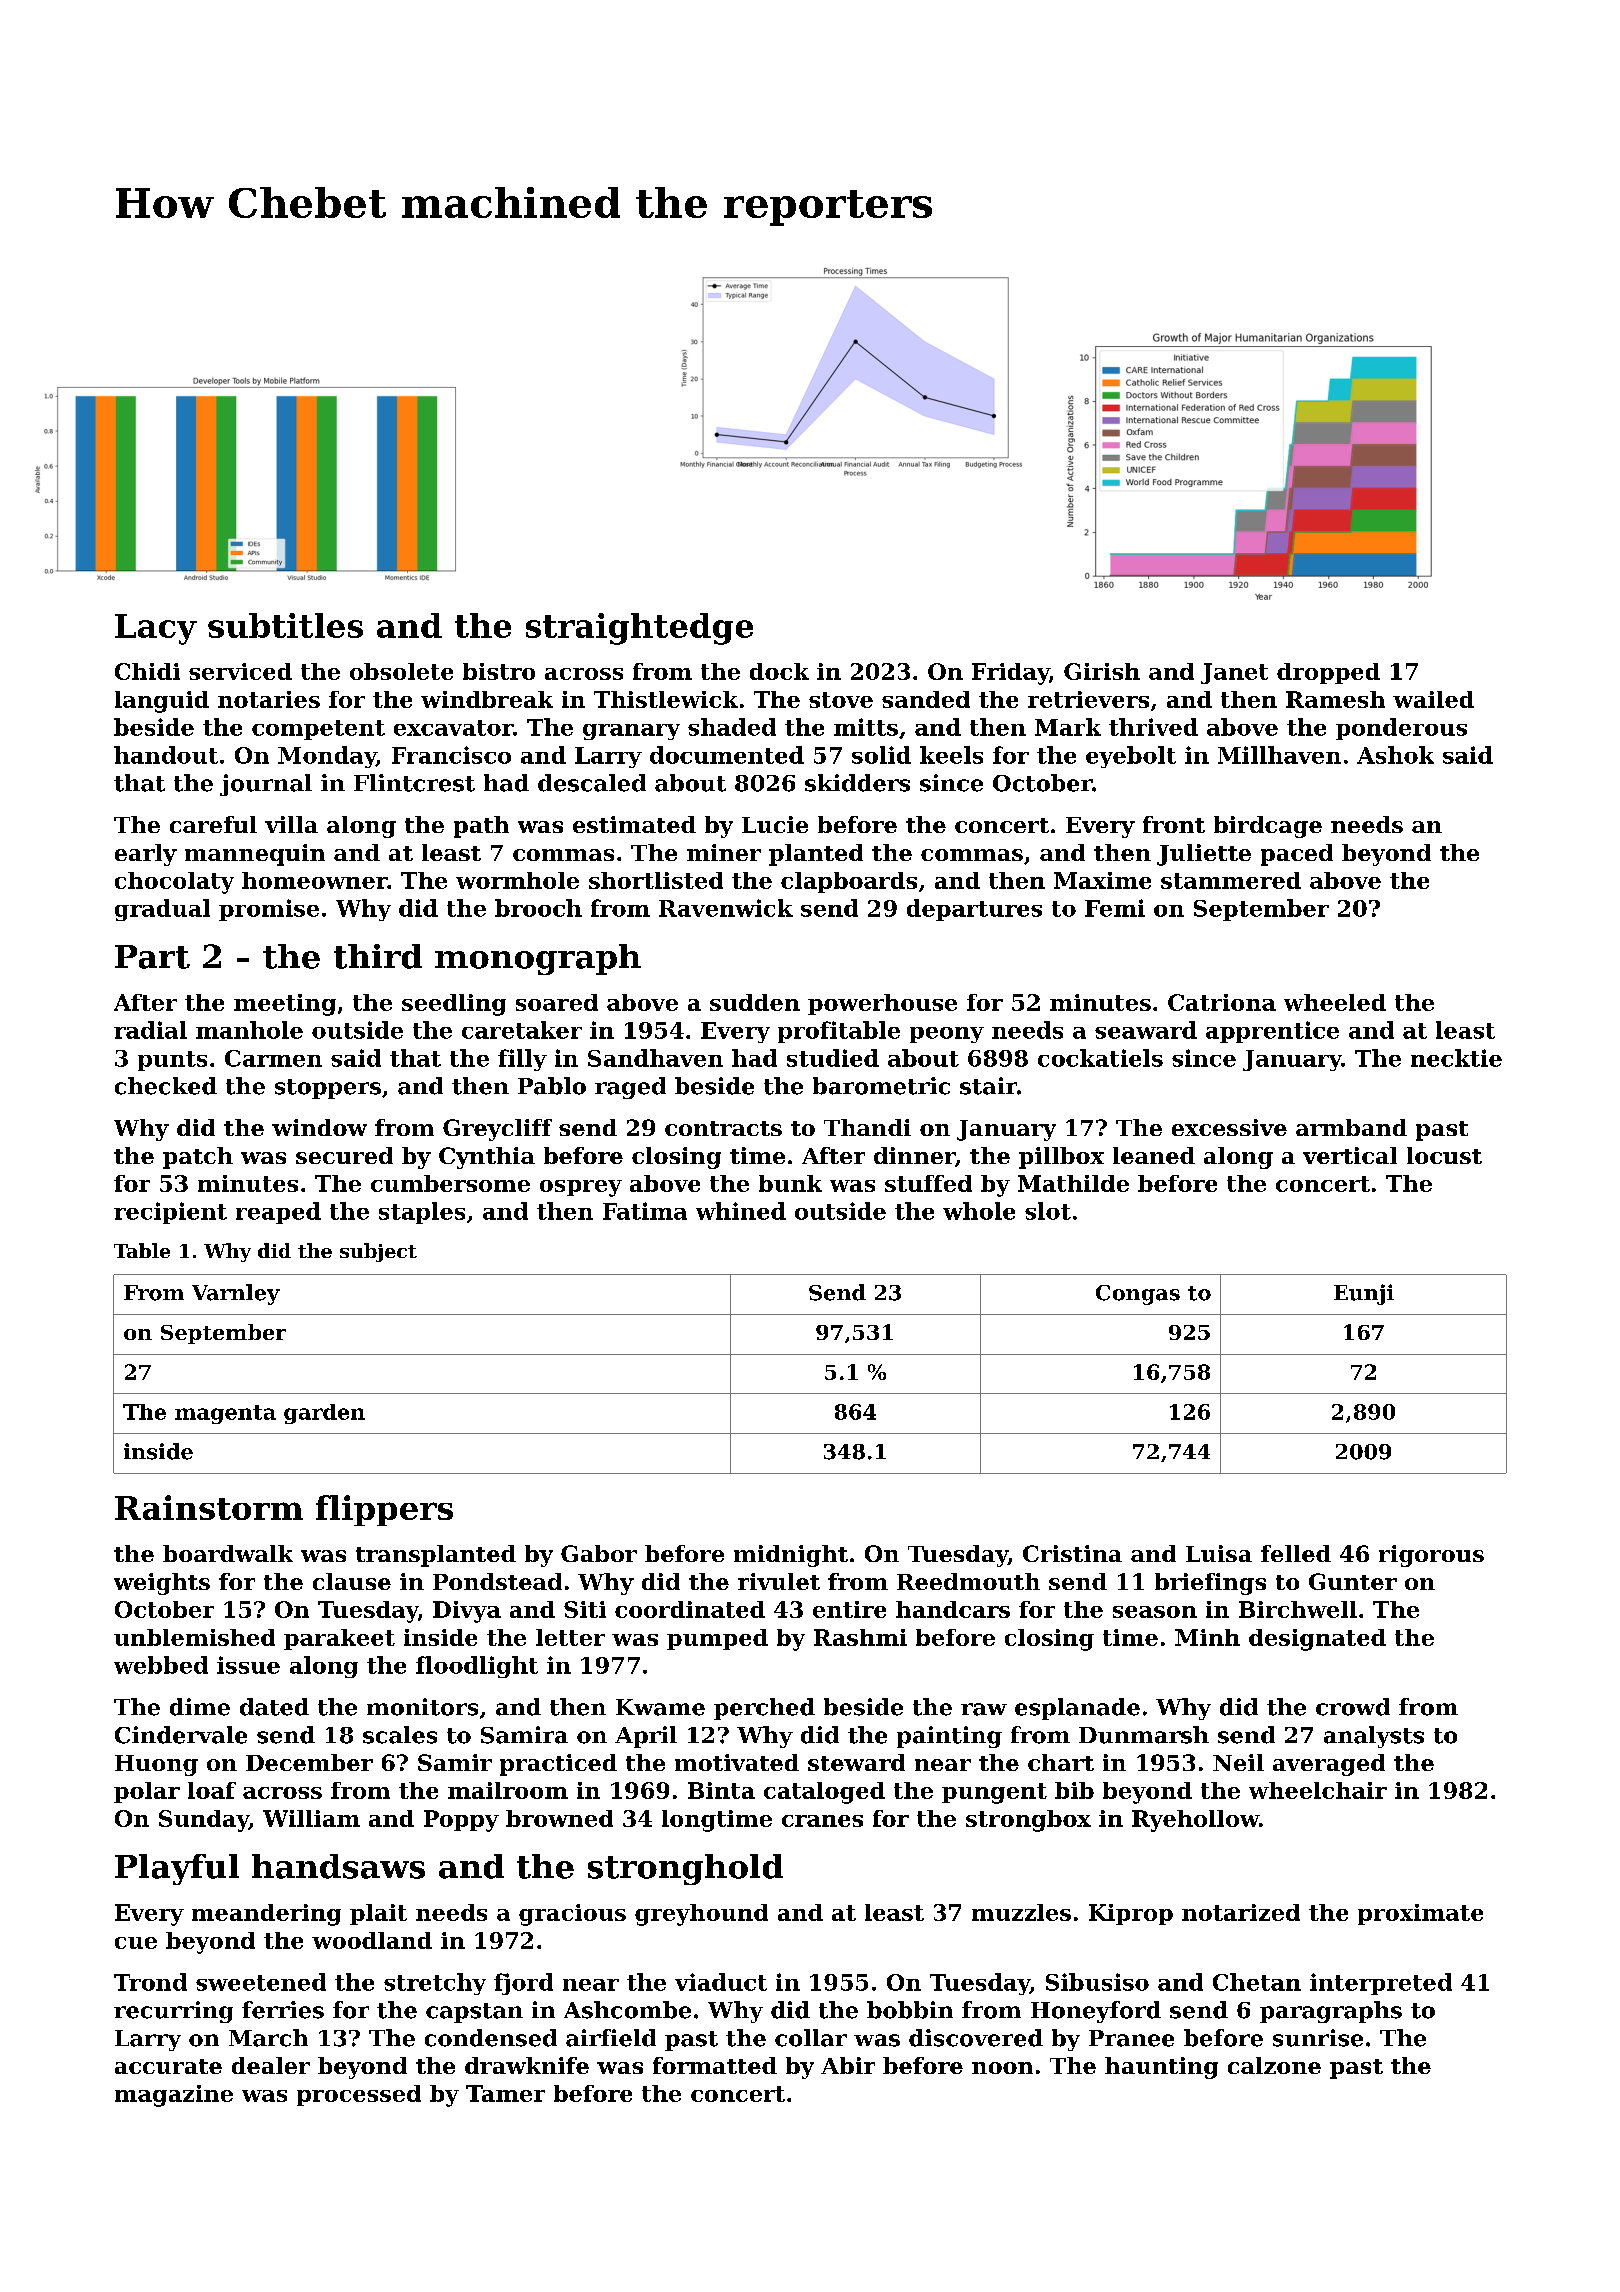 Image resolution: width=1620 pixels, height=2292 pixels. I want to click on Eunji, so click(1364, 1294).
